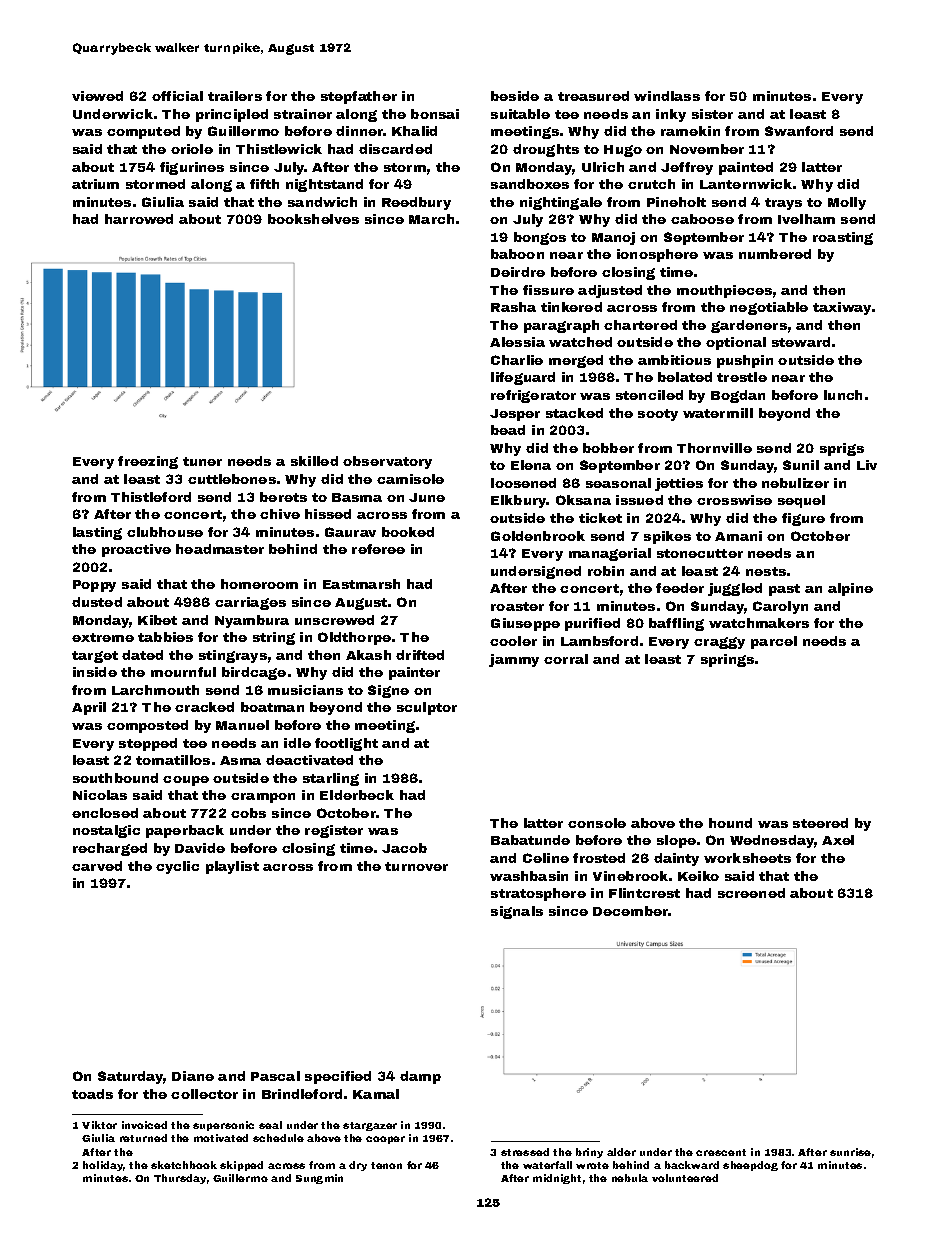 This screenshot has height=1233, width=952. I want to click on Deirdre, so click(518, 272).
